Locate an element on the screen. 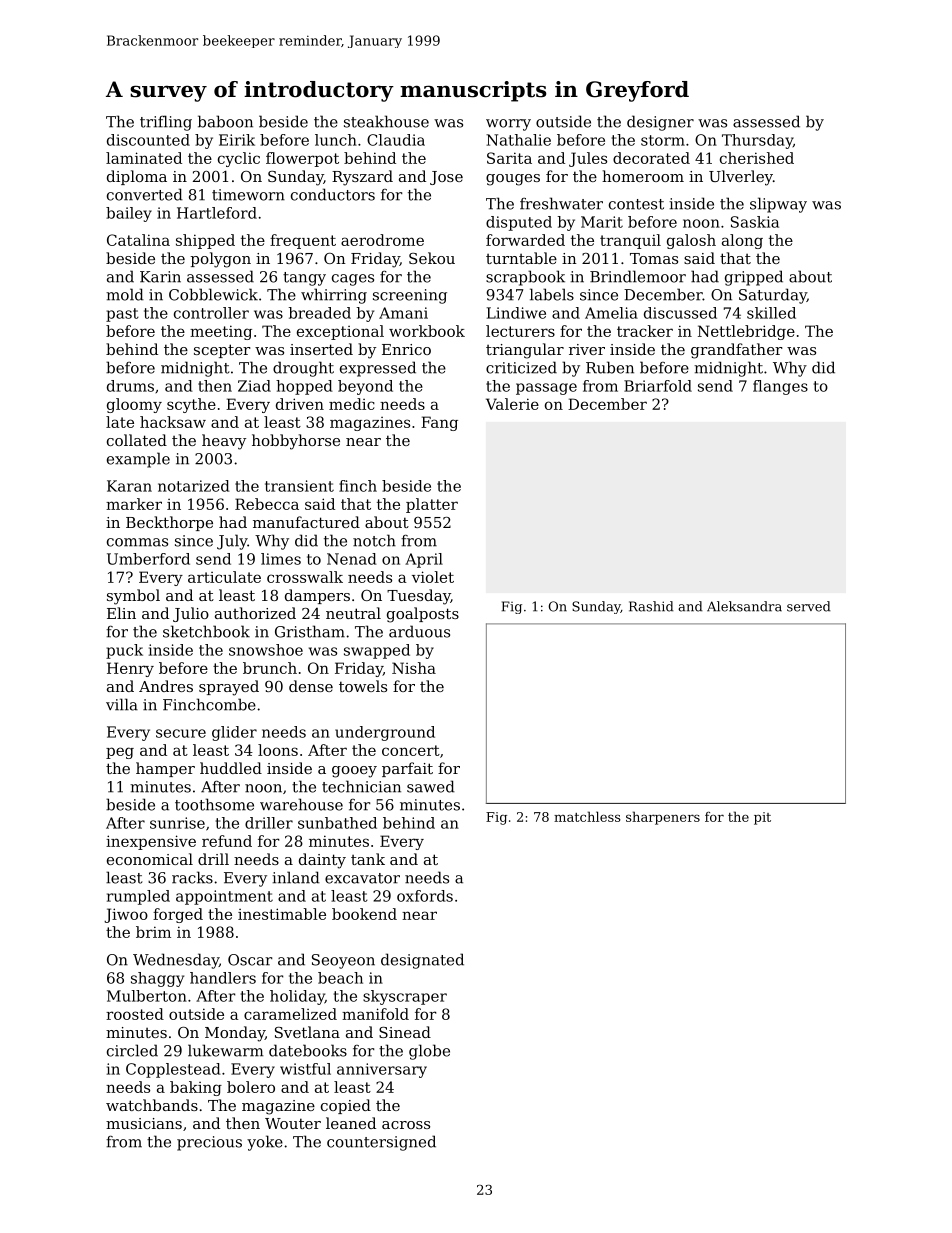 Image resolution: width=952 pixels, height=1233 pixels. pit is located at coordinates (762, 818).
